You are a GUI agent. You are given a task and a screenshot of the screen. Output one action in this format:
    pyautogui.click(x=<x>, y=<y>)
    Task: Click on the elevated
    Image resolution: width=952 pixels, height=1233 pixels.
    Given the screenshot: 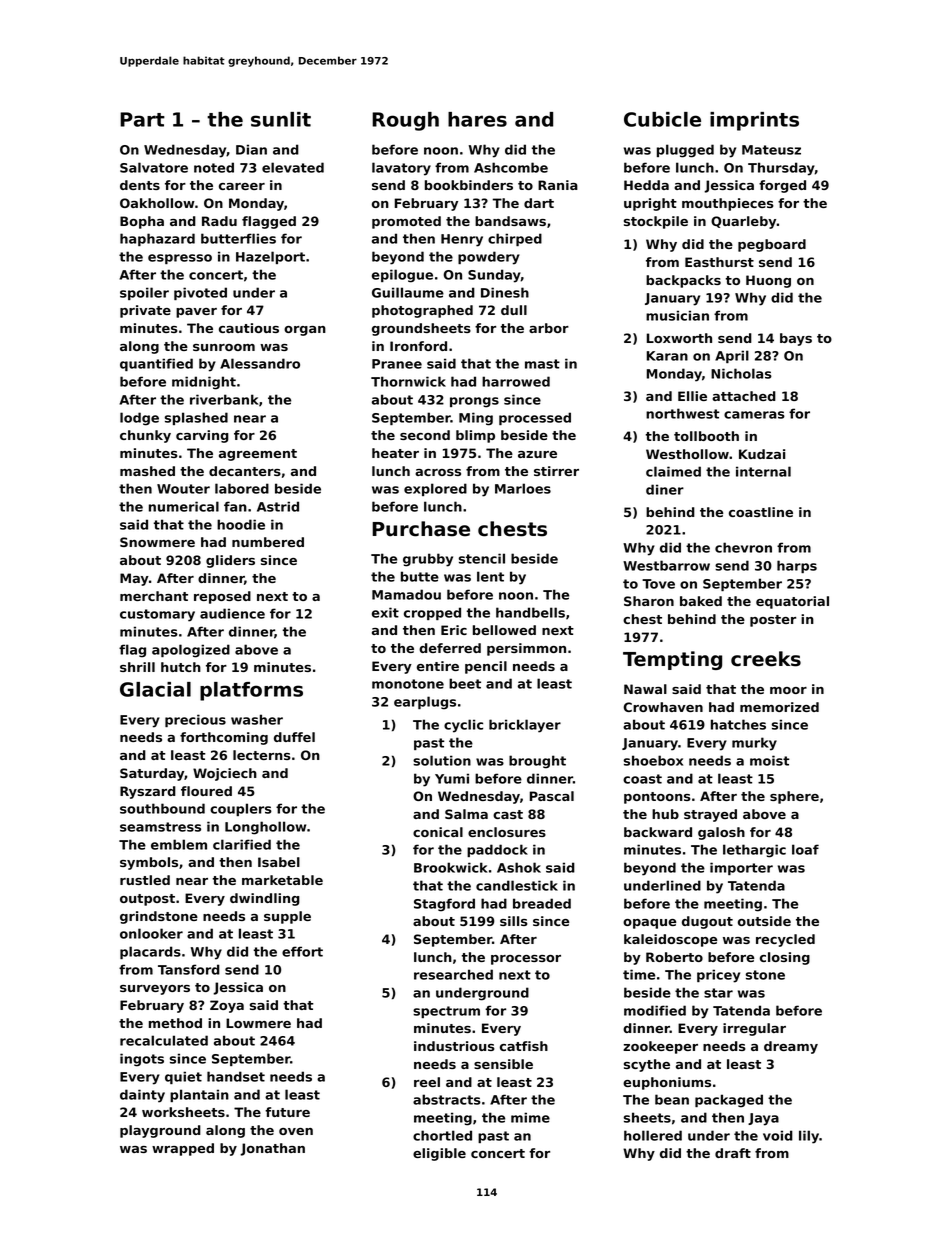 What is the action you would take?
    pyautogui.click(x=293, y=167)
